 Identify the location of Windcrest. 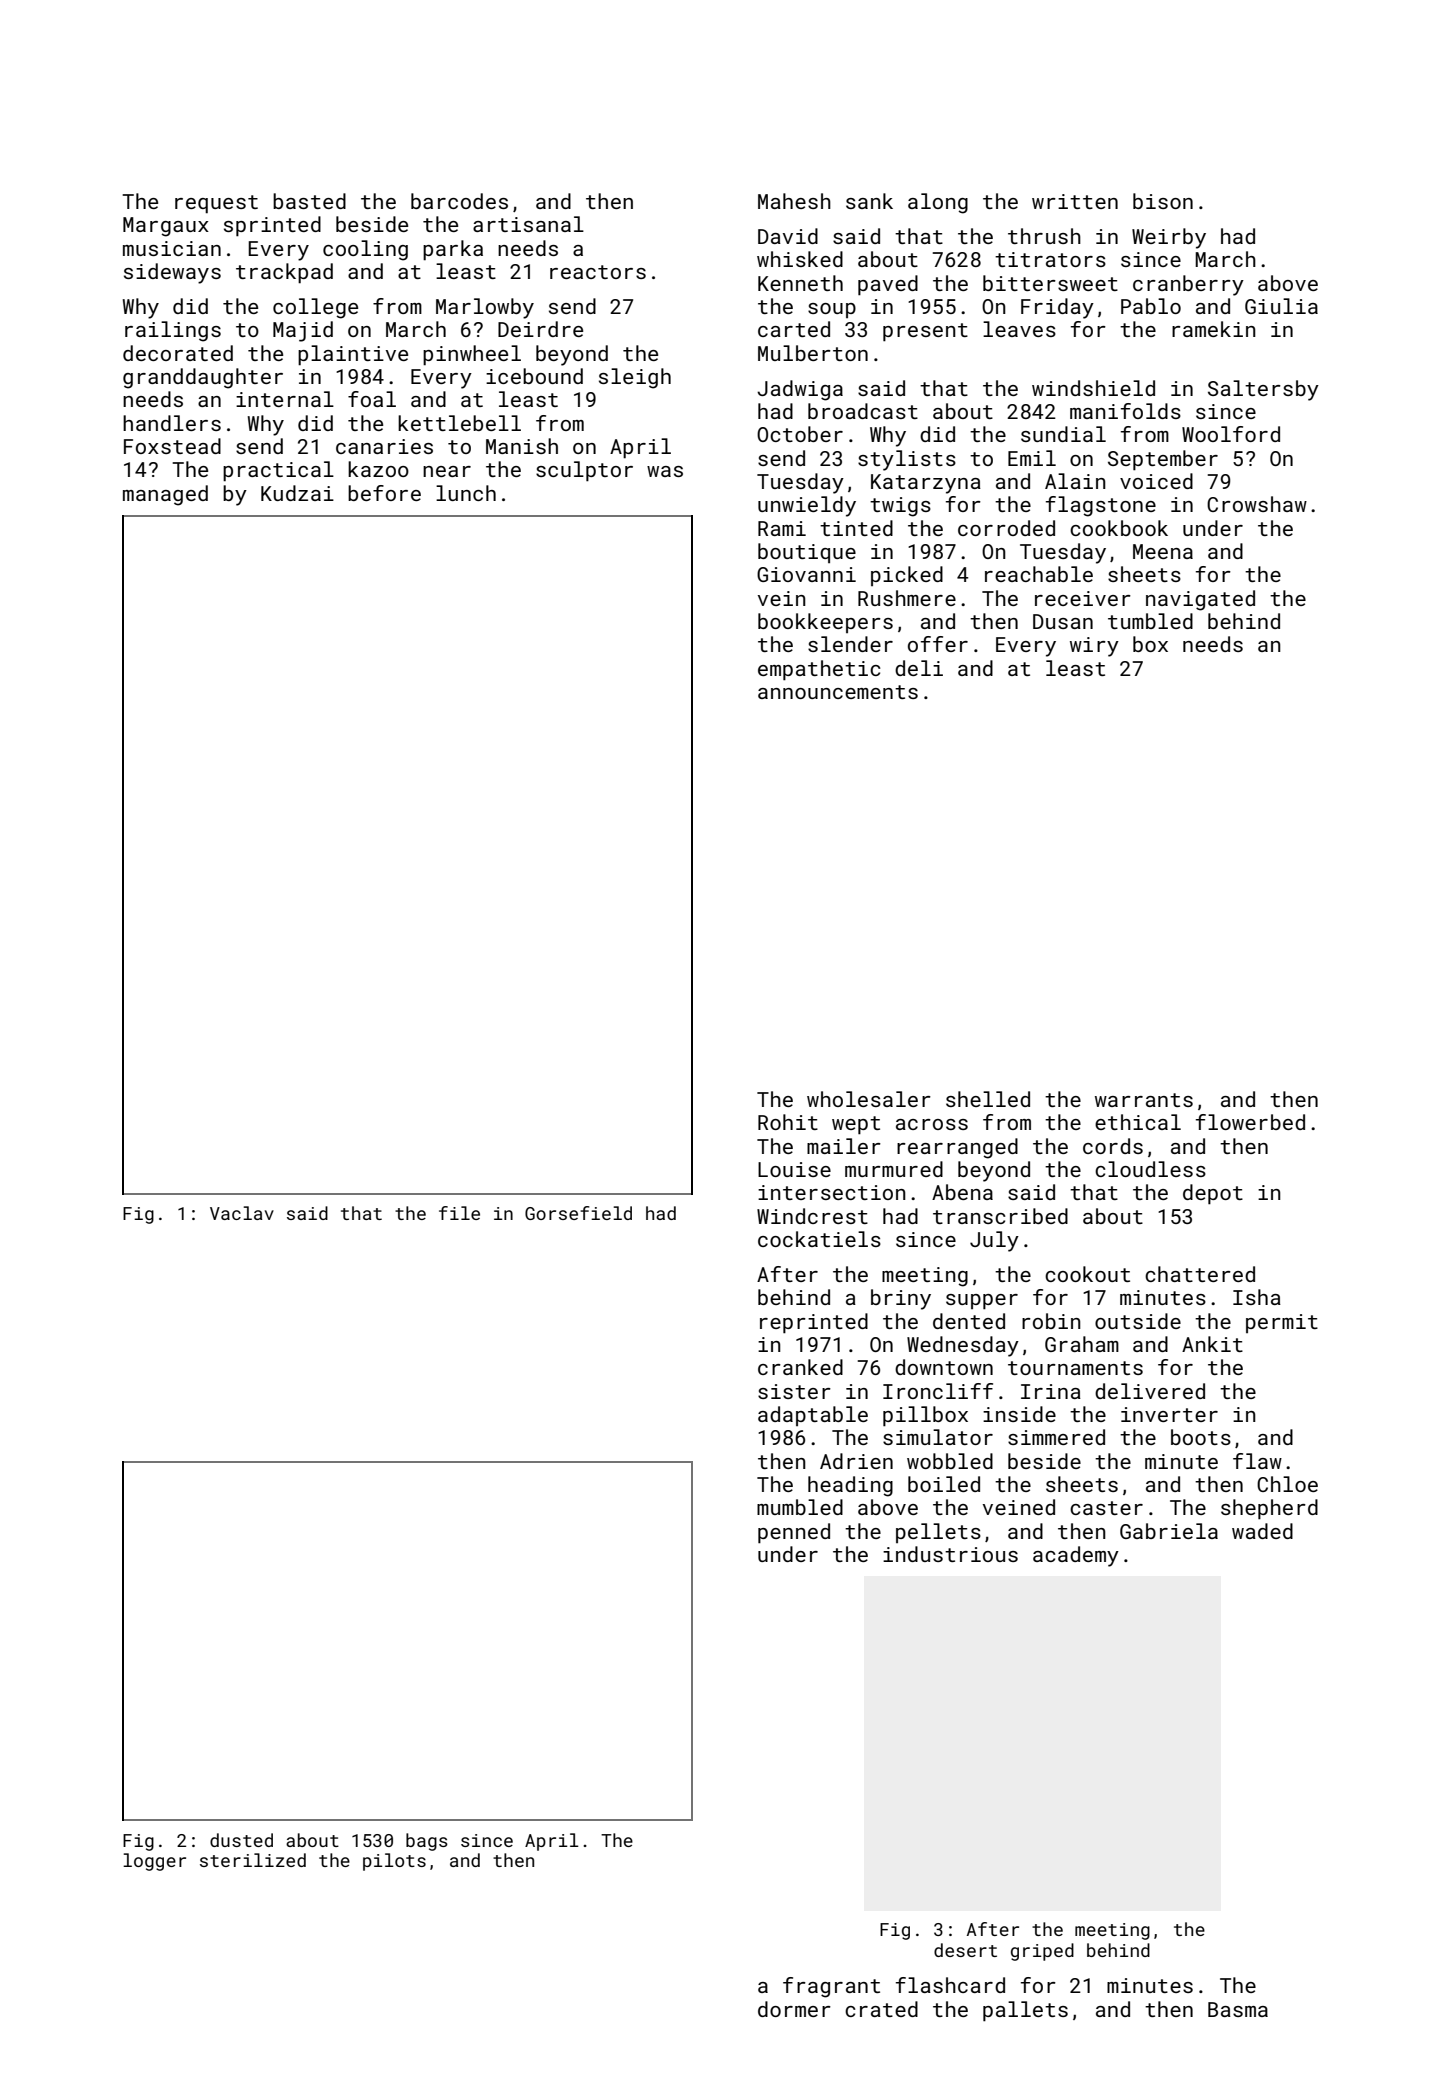
(812, 1216).
